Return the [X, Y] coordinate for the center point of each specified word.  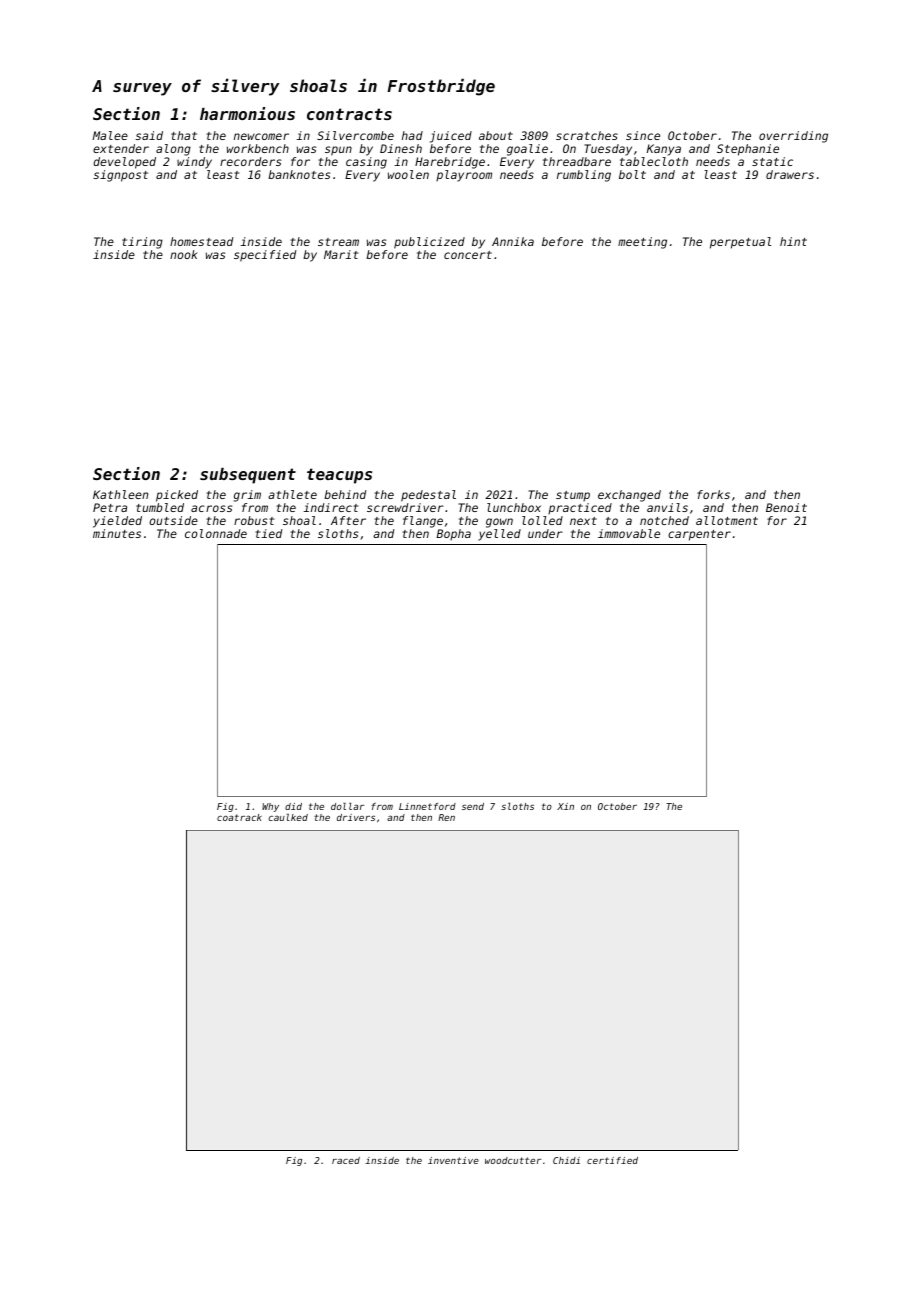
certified [612, 1160]
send [473, 806]
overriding [793, 137]
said [149, 135]
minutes [117, 533]
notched [664, 520]
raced [346, 1160]
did [293, 806]
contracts [349, 114]
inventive [453, 1160]
